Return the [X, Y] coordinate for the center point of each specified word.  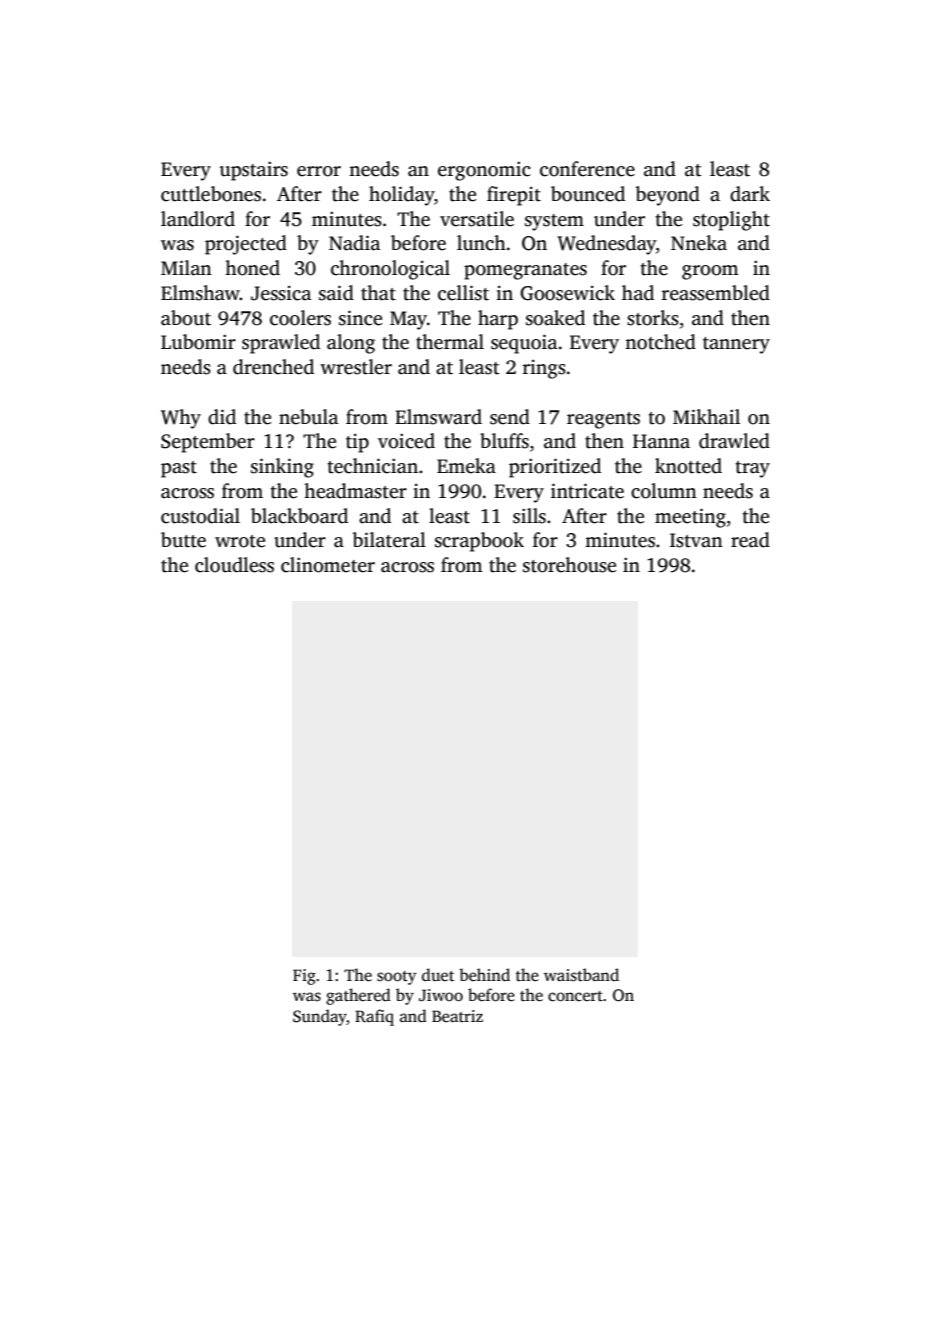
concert [575, 996]
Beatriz [457, 1016]
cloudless [234, 565]
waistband [581, 975]
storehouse [569, 565]
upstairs [254, 171]
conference [587, 169]
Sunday [320, 1017]
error [319, 171]
